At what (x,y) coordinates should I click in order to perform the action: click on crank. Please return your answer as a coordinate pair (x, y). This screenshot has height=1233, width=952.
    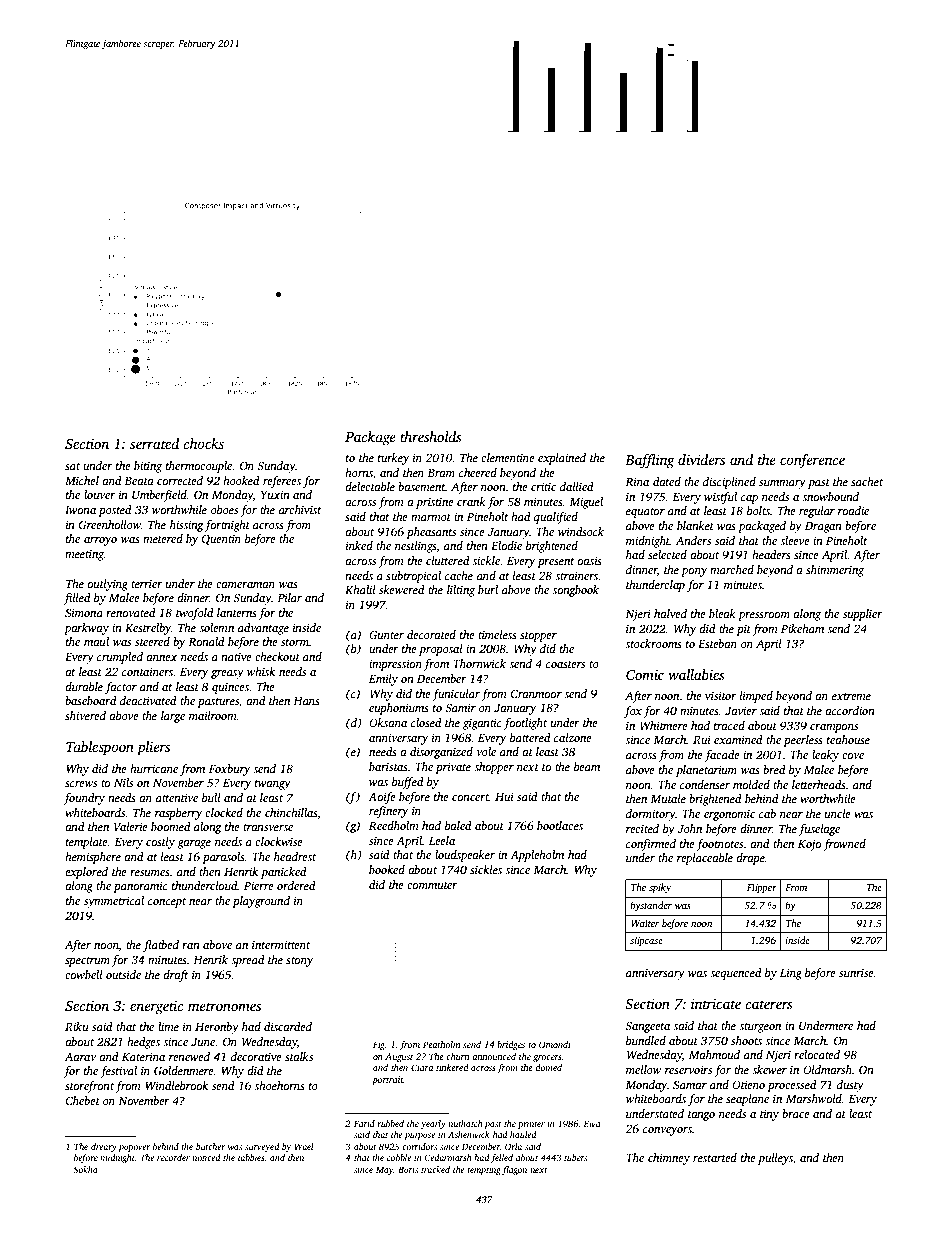
    Looking at the image, I should click on (471, 501).
